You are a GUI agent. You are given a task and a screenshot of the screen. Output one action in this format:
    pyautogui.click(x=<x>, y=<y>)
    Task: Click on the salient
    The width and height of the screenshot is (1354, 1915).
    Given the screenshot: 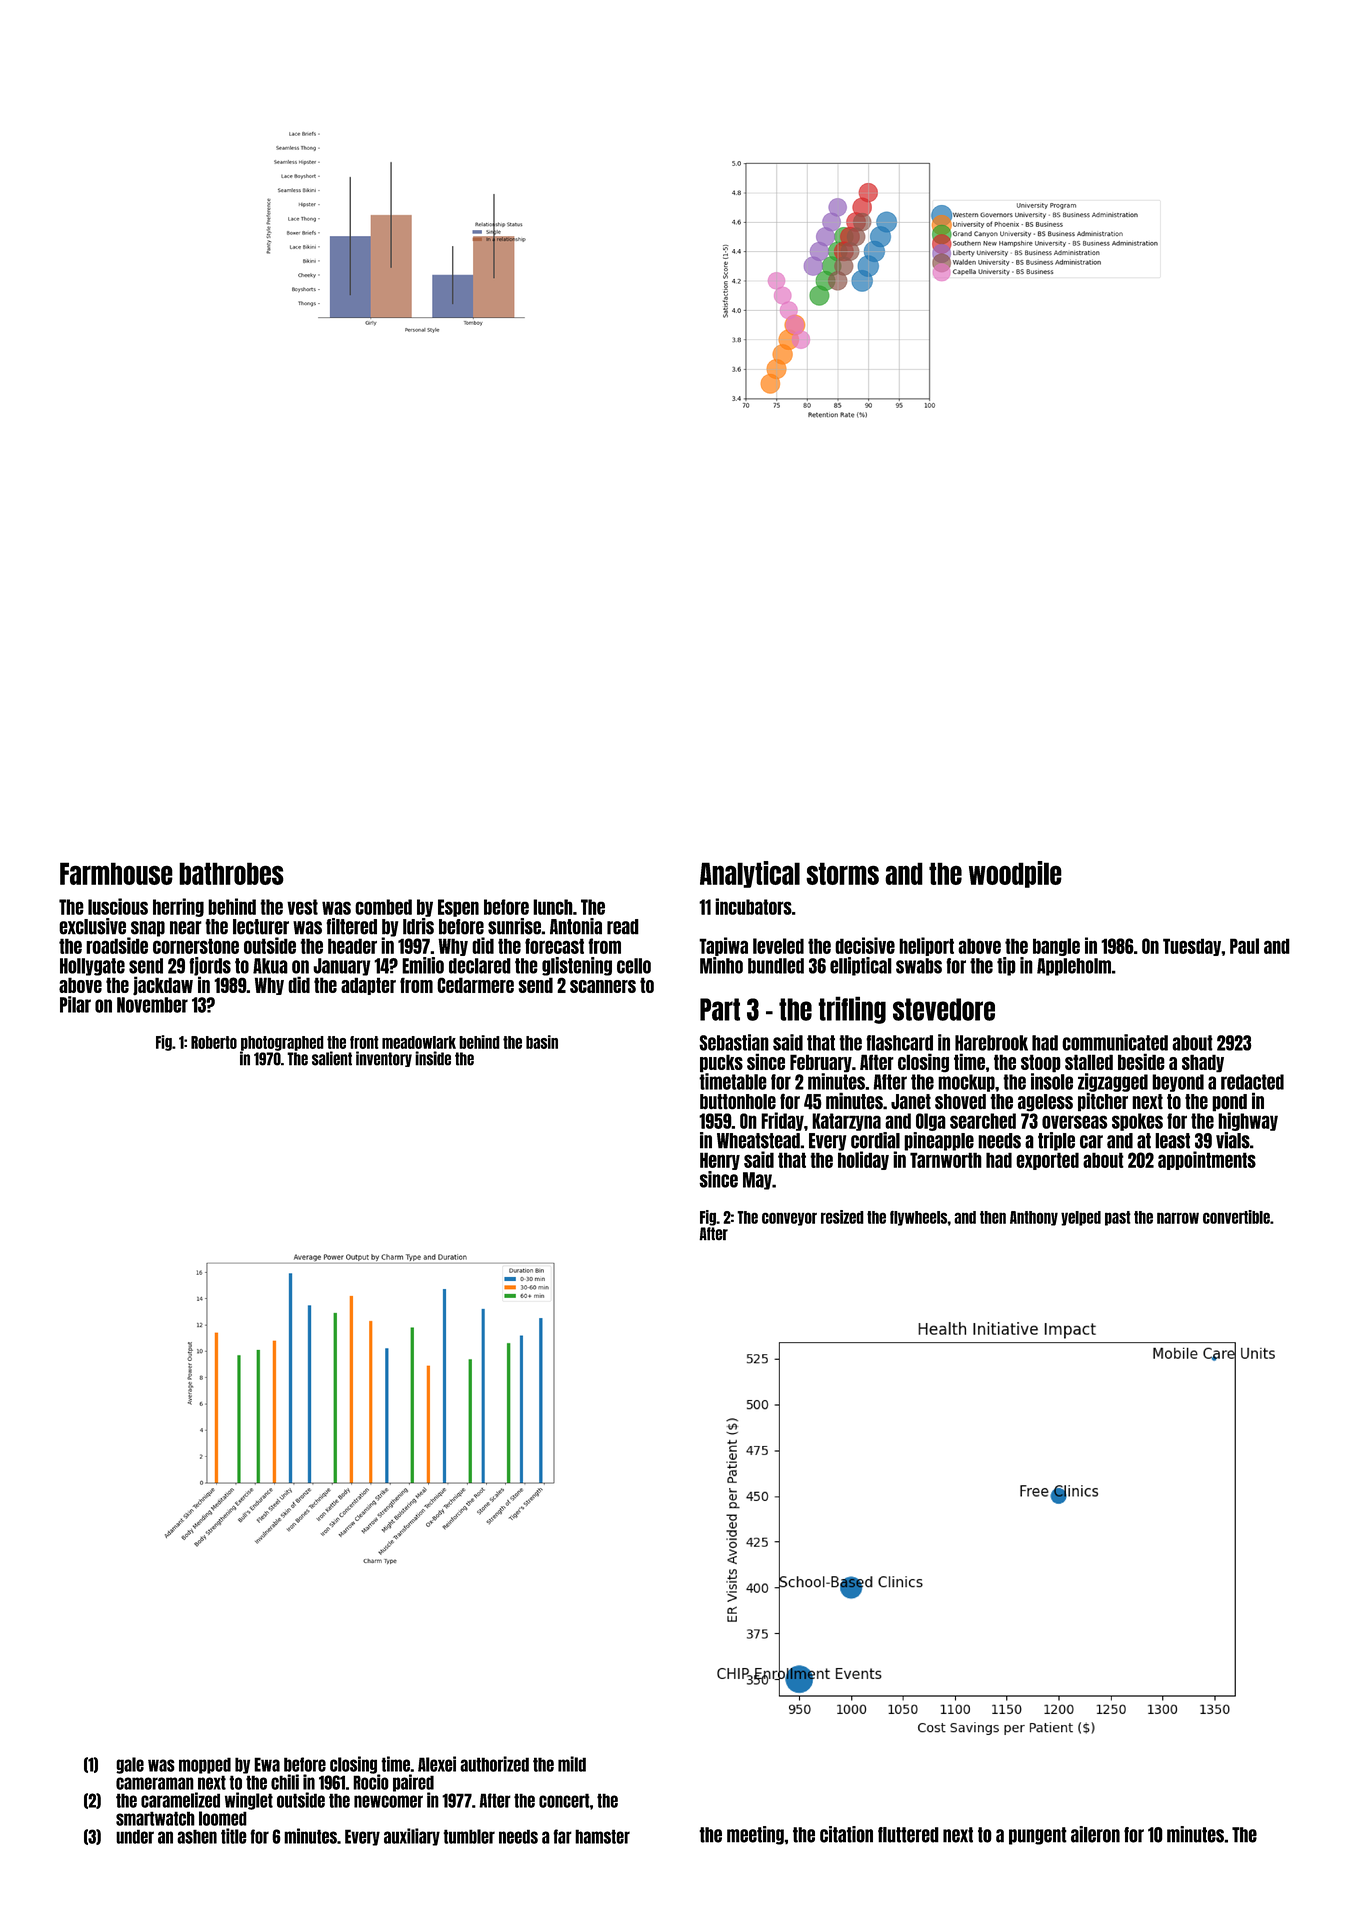 What is the action you would take?
    pyautogui.click(x=332, y=1058)
